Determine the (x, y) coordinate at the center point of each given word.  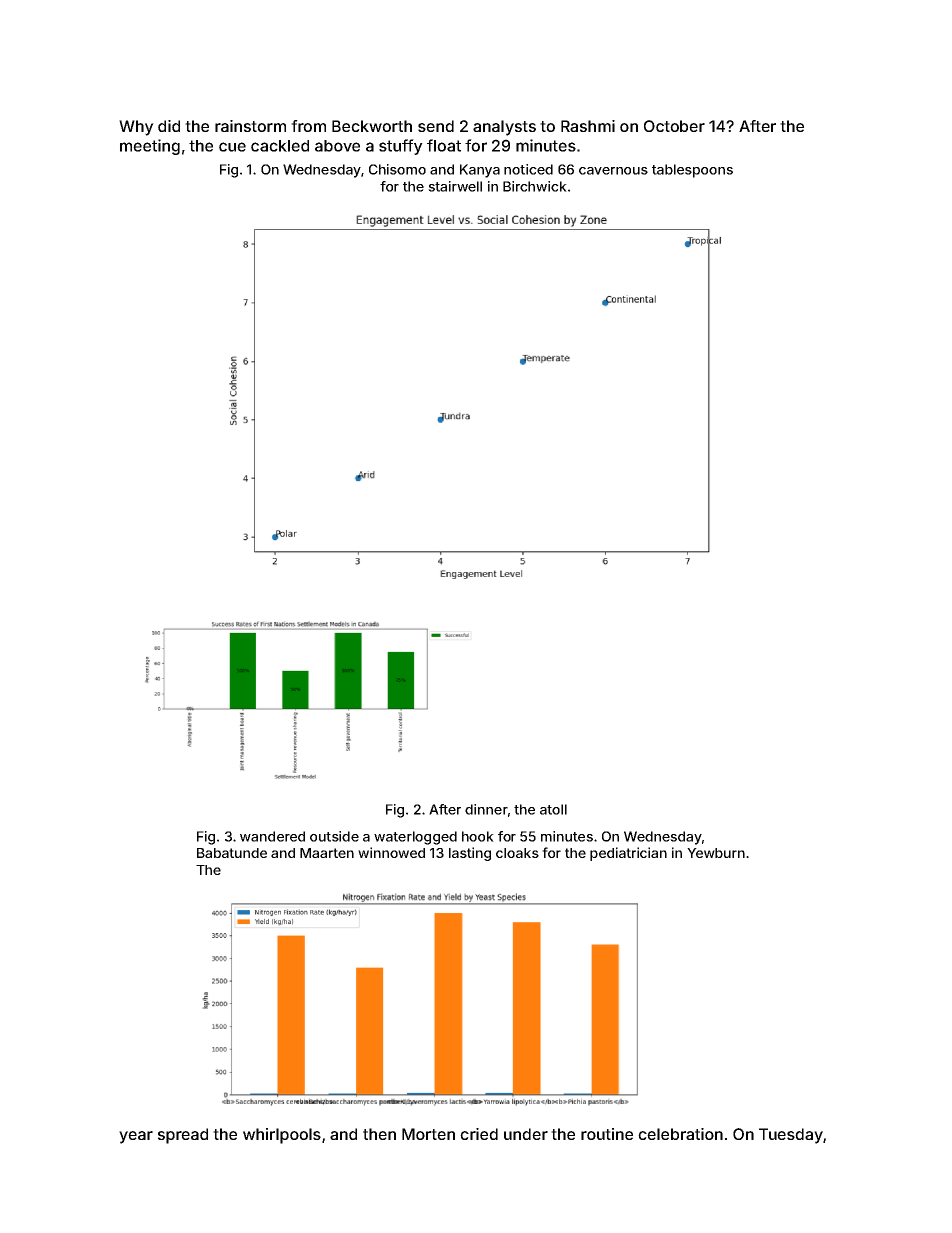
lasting (470, 854)
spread (183, 1136)
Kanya (480, 171)
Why (136, 128)
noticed (528, 169)
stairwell (455, 186)
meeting (150, 147)
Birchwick (535, 186)
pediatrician (628, 854)
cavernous (613, 171)
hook (478, 836)
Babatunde (232, 853)
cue (232, 147)
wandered (272, 836)
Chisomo (397, 169)
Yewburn (716, 853)
